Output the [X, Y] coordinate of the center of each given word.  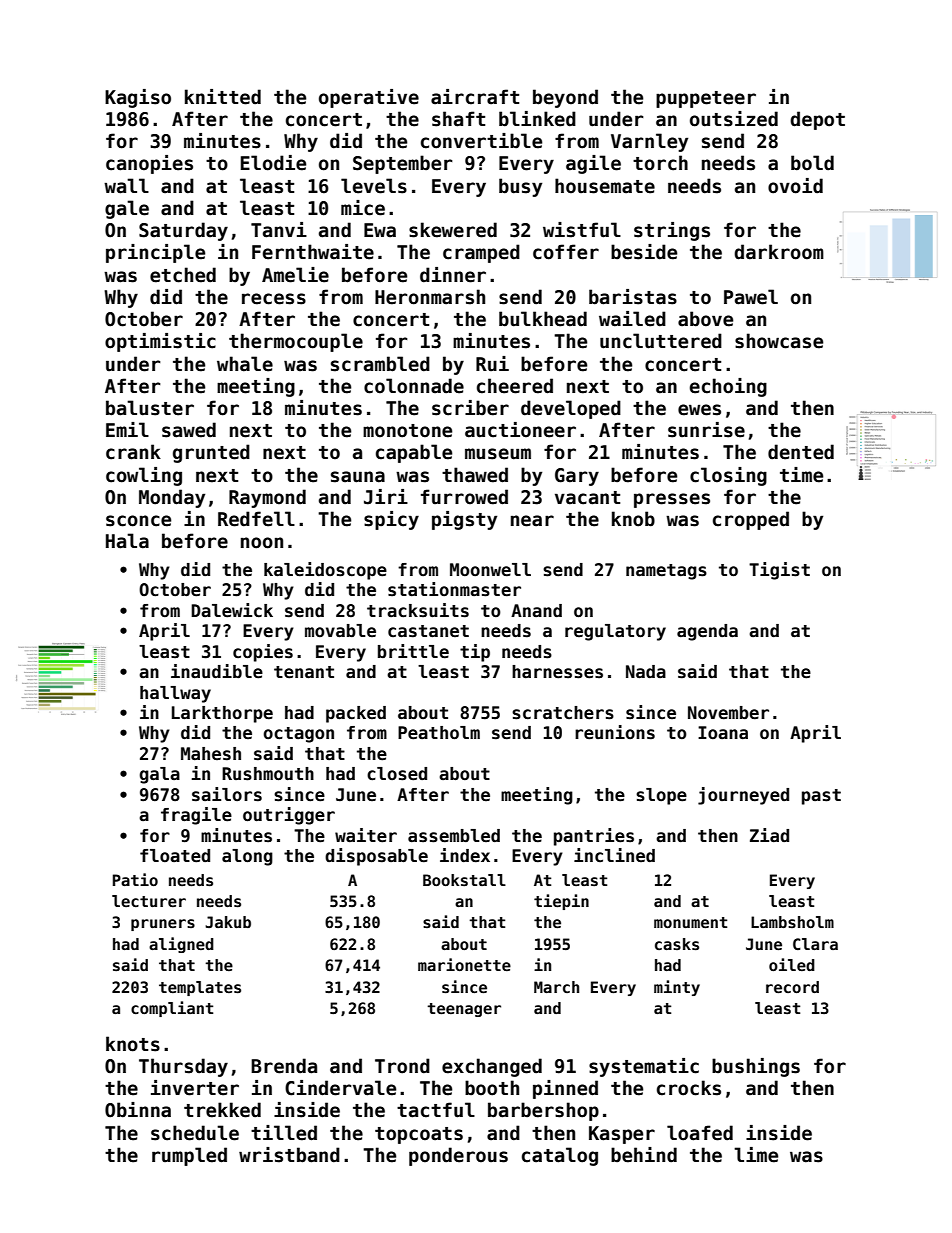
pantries [594, 837]
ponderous [458, 1156]
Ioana [723, 733]
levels [374, 186]
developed [571, 409]
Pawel [751, 297]
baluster [150, 408]
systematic [644, 1067]
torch [660, 163]
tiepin [561, 902]
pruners [163, 925]
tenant [304, 672]
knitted [223, 97]
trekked [222, 1110]
